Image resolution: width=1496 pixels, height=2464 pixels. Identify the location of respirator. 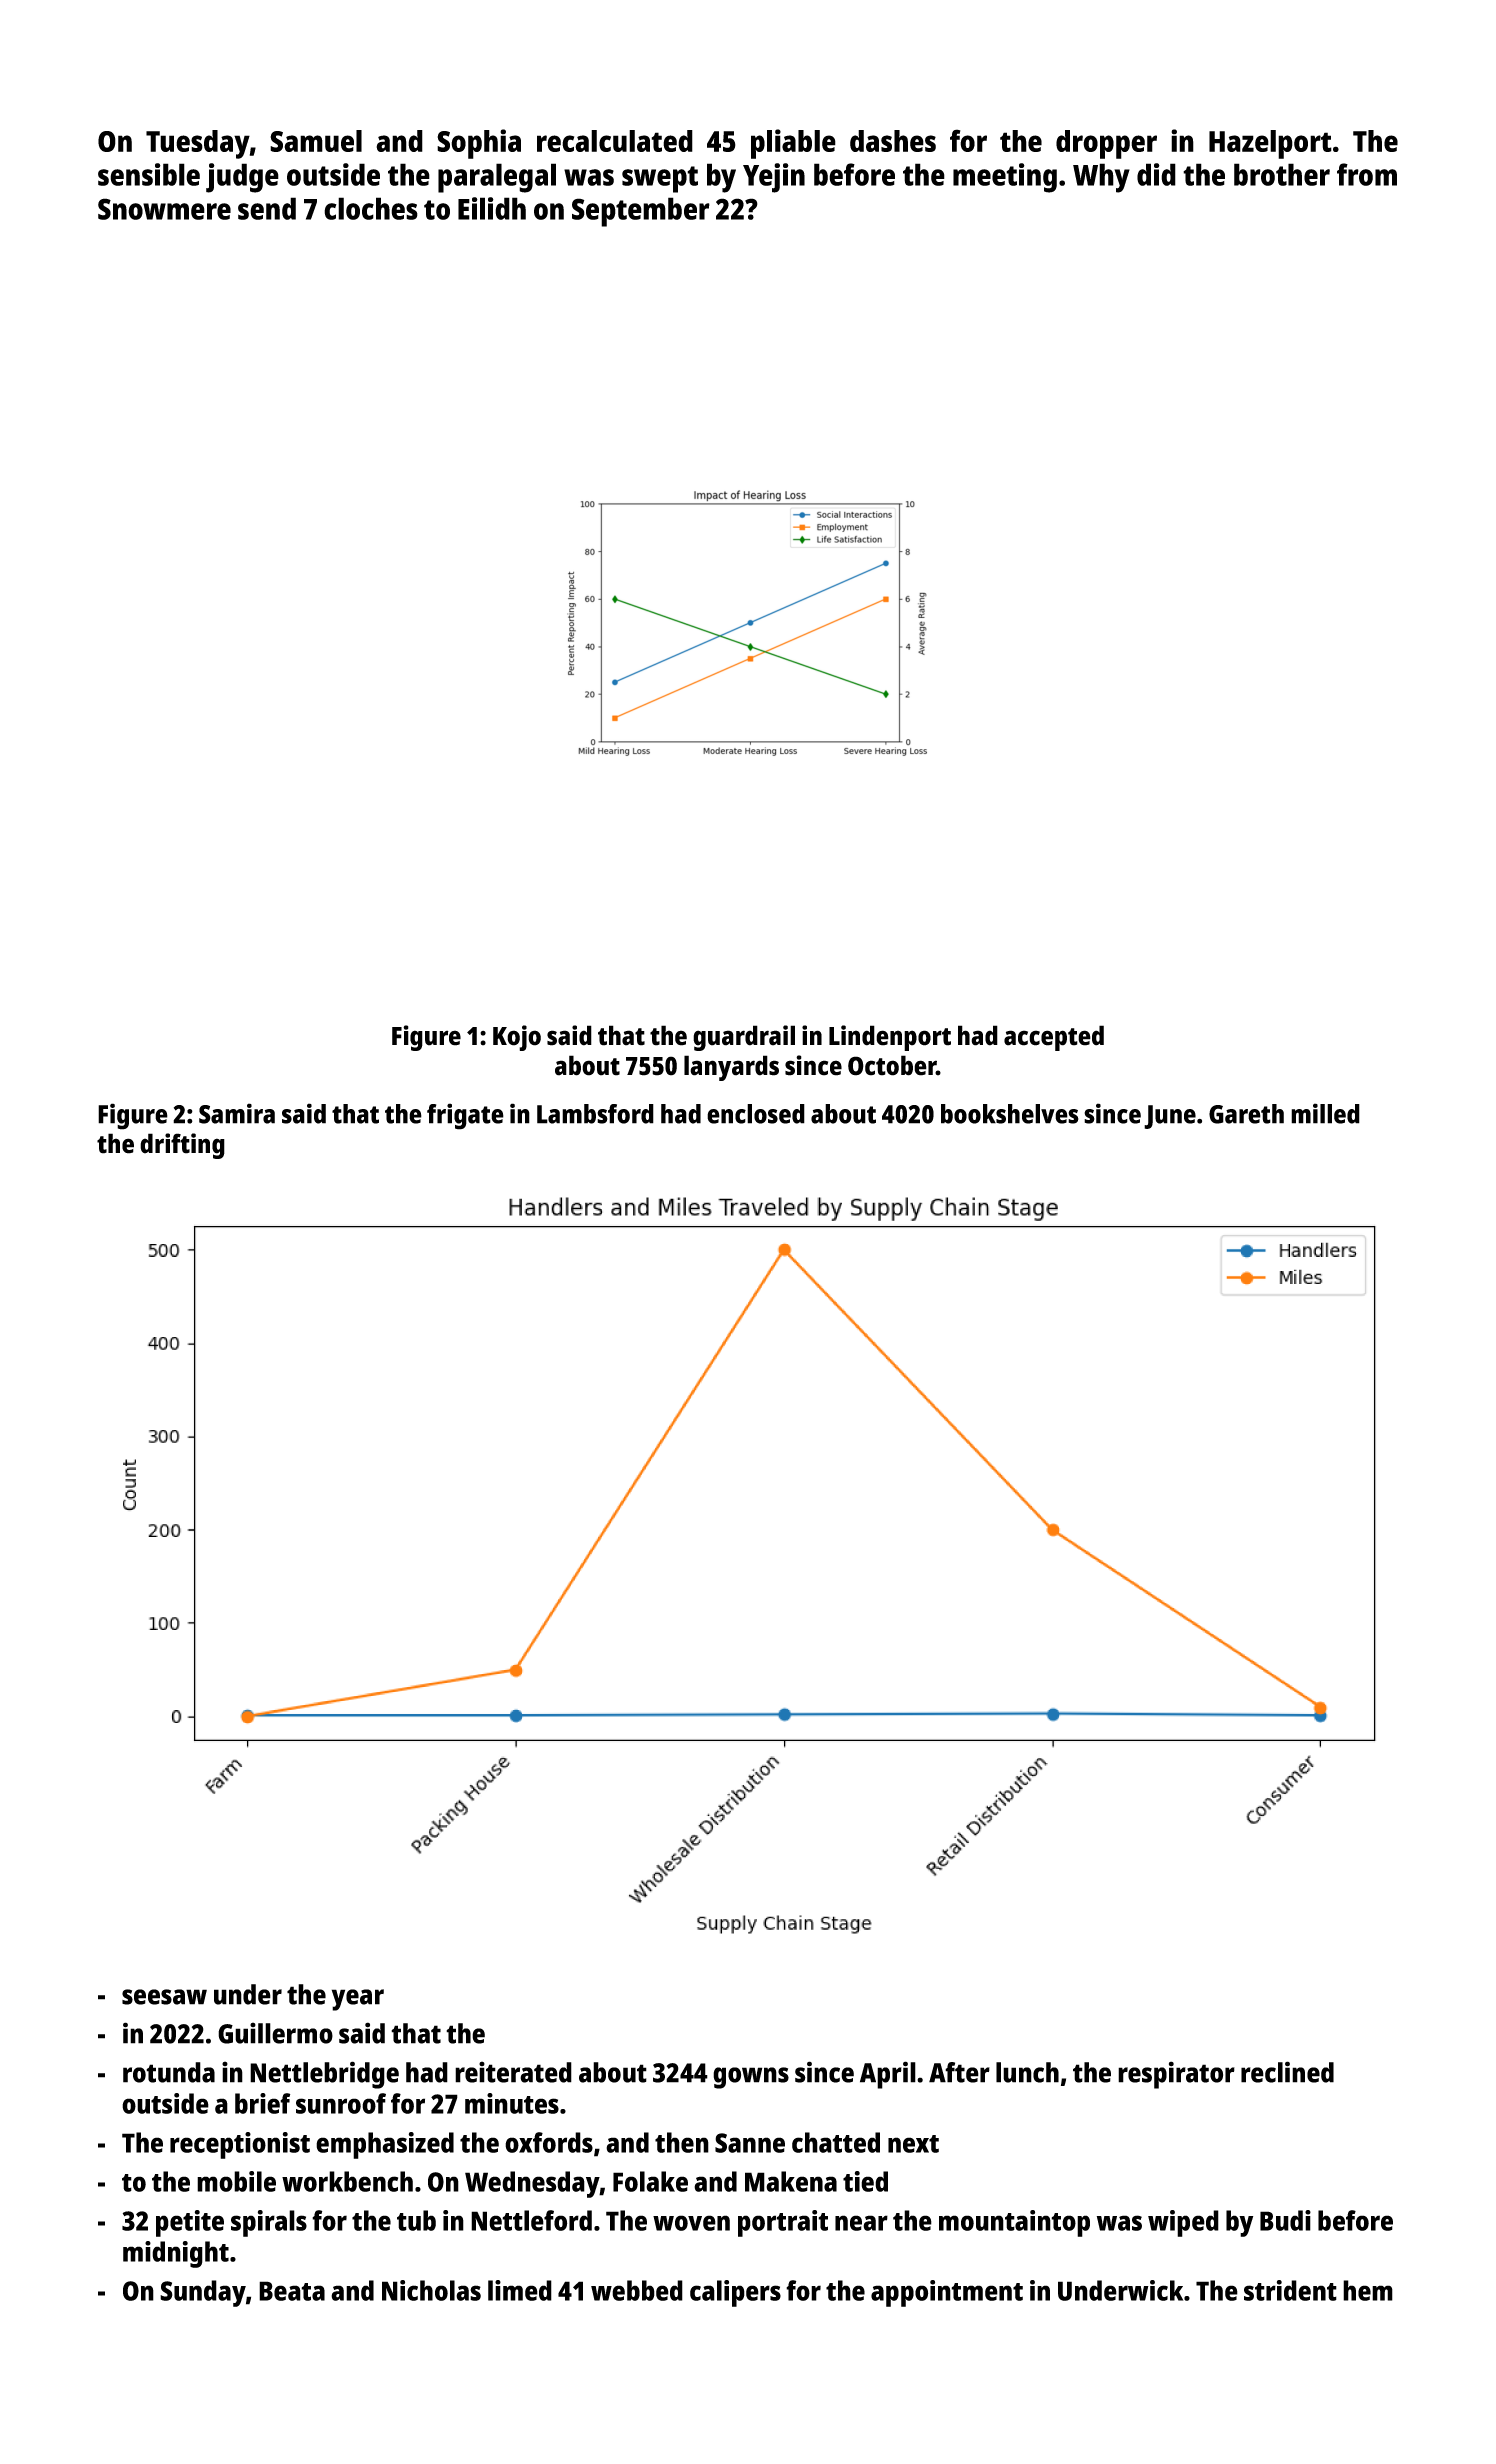
(1176, 2075).
